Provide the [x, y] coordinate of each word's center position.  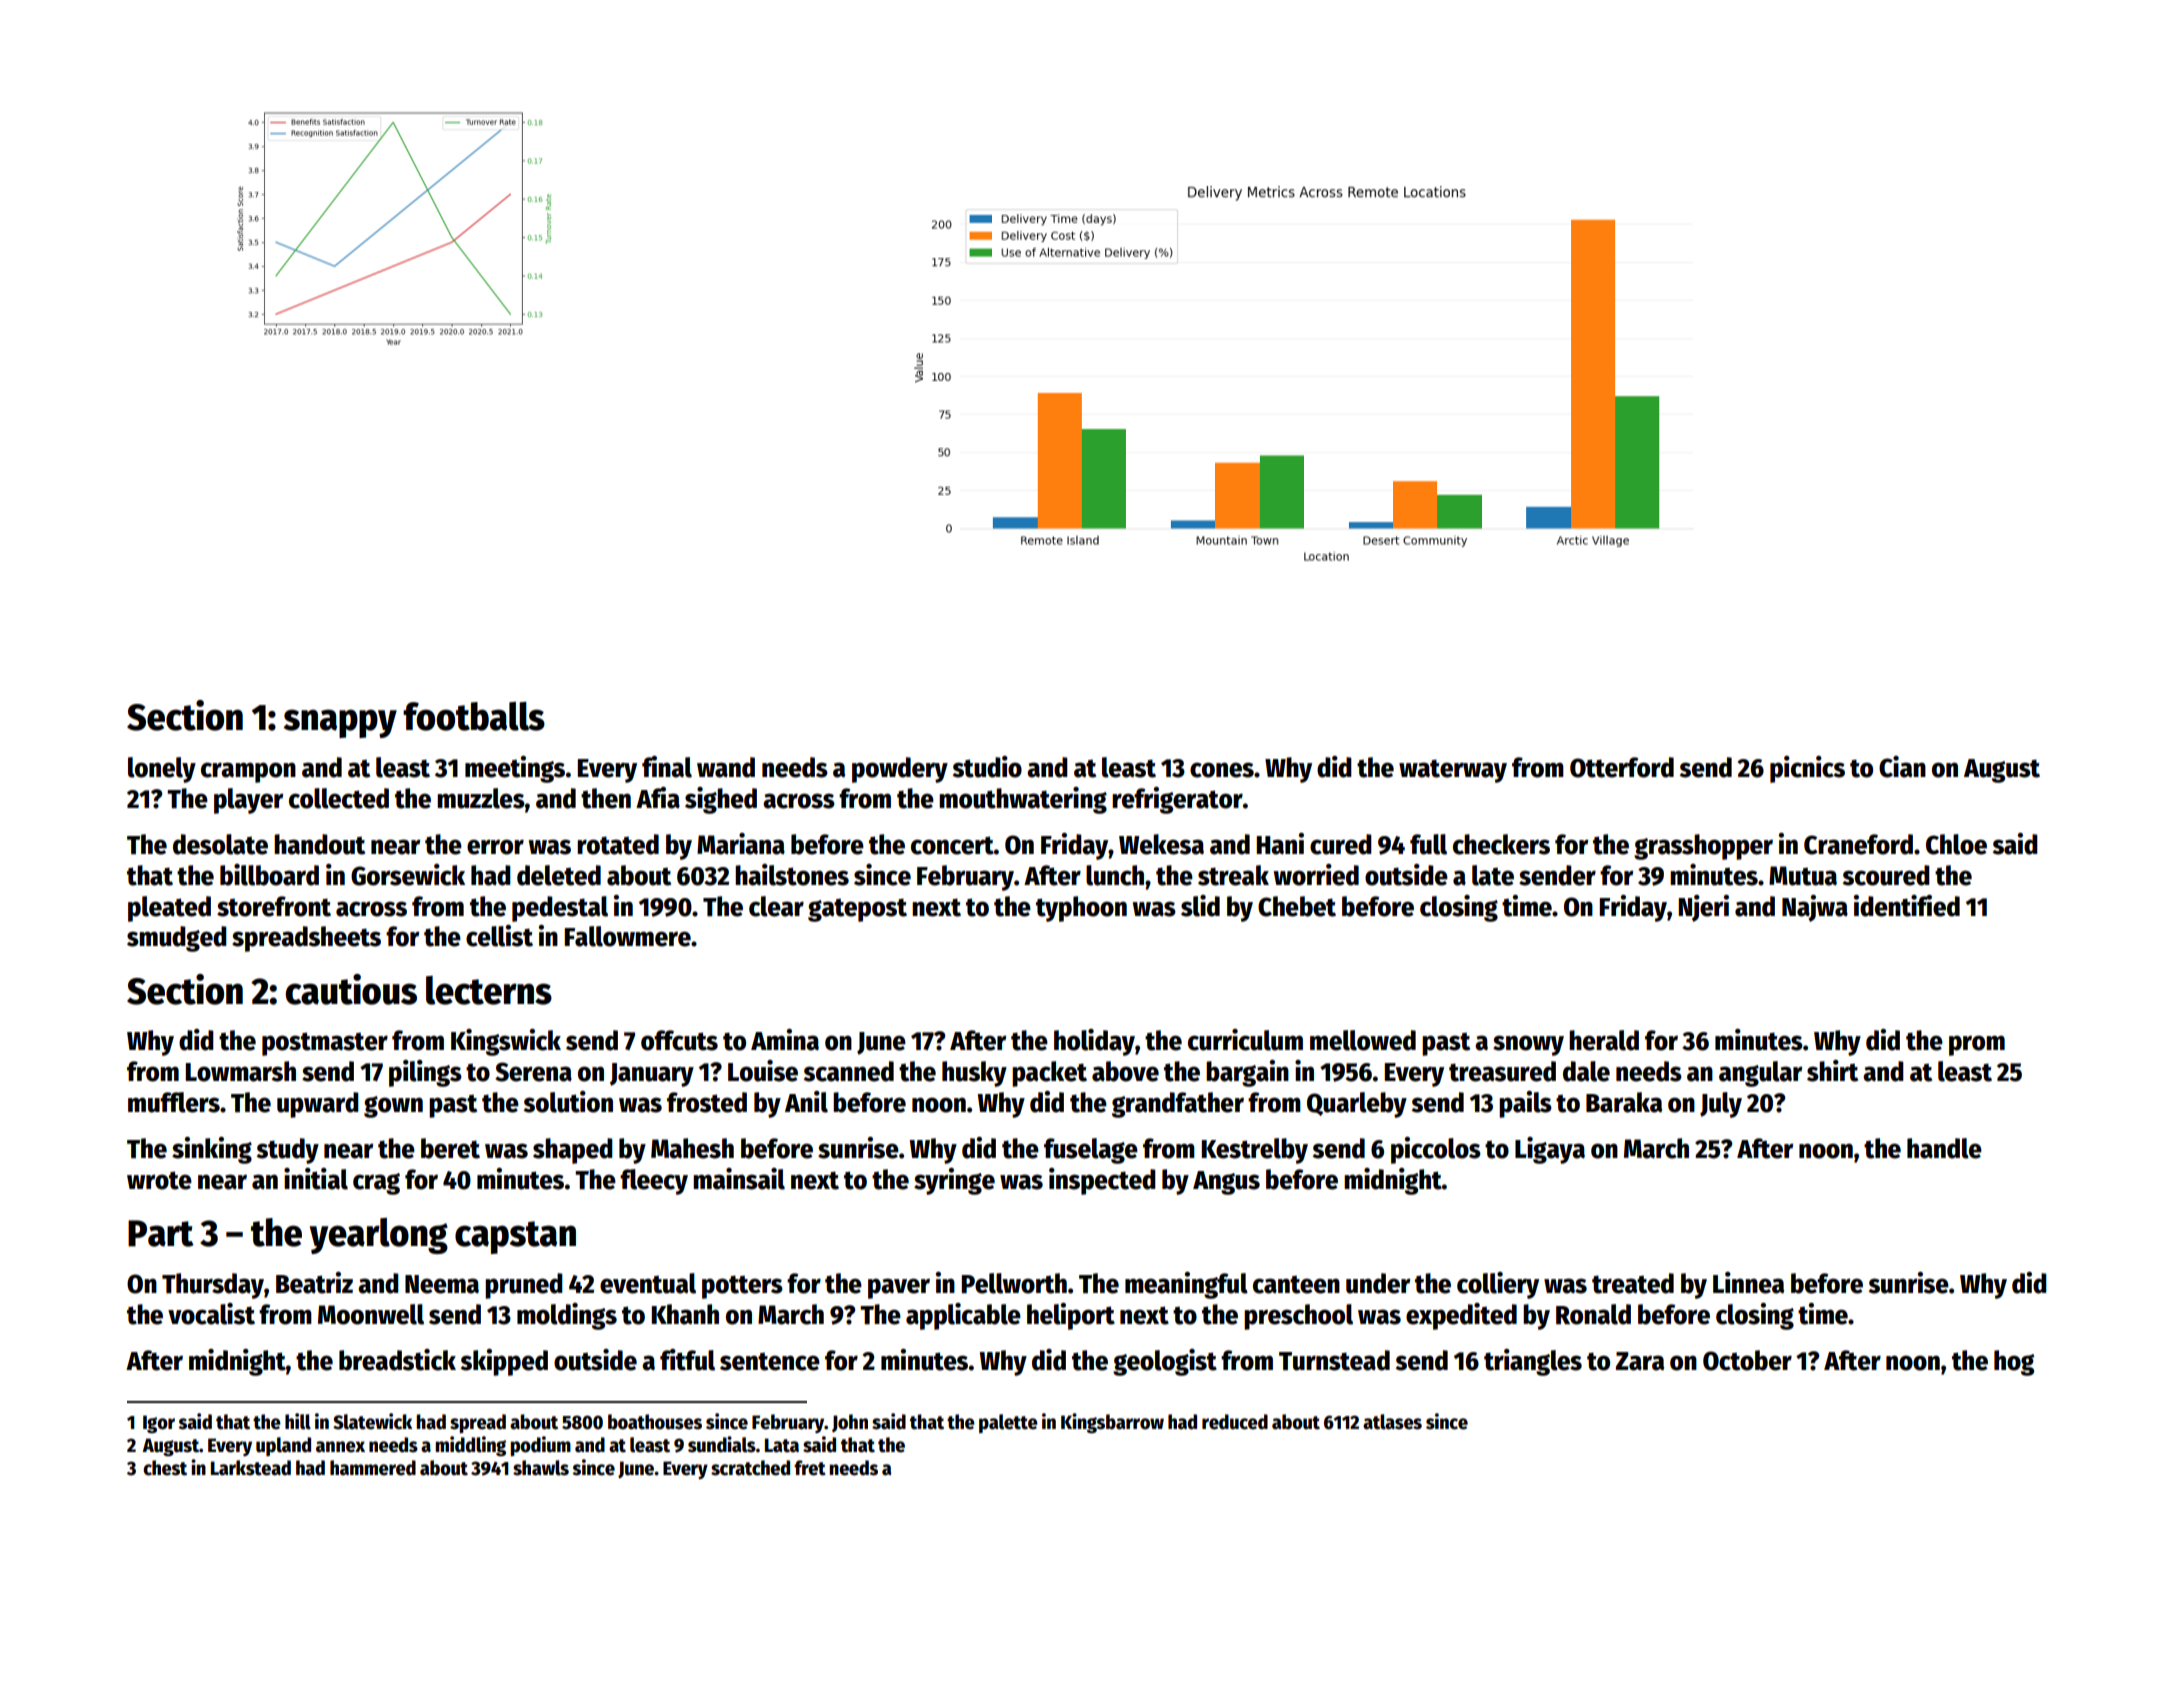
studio [987, 767]
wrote [159, 1180]
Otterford [1622, 767]
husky [974, 1074]
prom [1977, 1045]
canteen [1296, 1285]
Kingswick [506, 1042]
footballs [474, 716]
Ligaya [1550, 1150]
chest [165, 1468]
